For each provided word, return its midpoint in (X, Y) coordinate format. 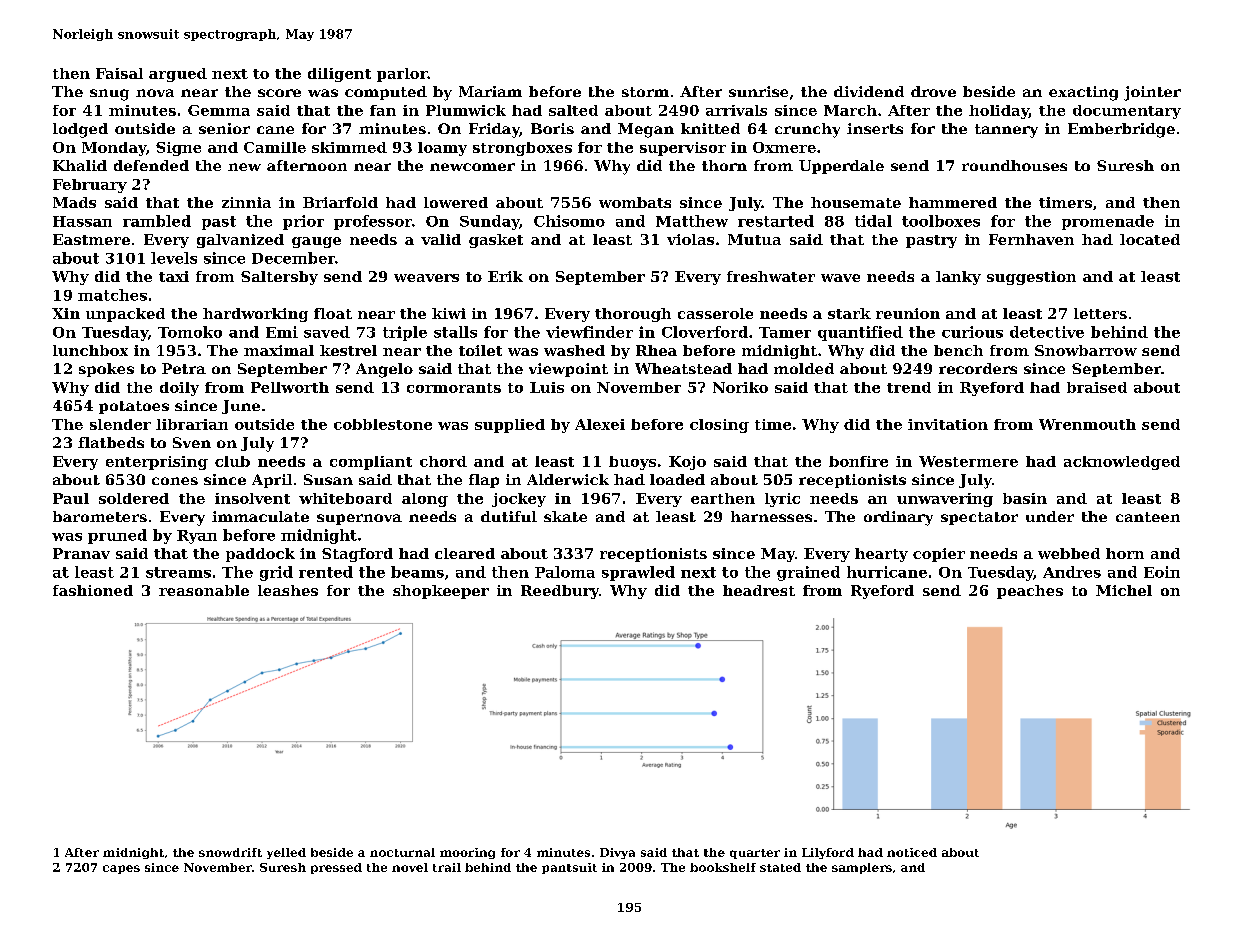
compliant (371, 463)
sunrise (758, 91)
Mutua (754, 239)
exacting (1083, 93)
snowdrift (230, 852)
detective (1047, 332)
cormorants (454, 388)
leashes (288, 590)
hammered (953, 202)
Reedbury (560, 592)
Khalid (80, 165)
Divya (617, 853)
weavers (426, 278)
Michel (1124, 590)
